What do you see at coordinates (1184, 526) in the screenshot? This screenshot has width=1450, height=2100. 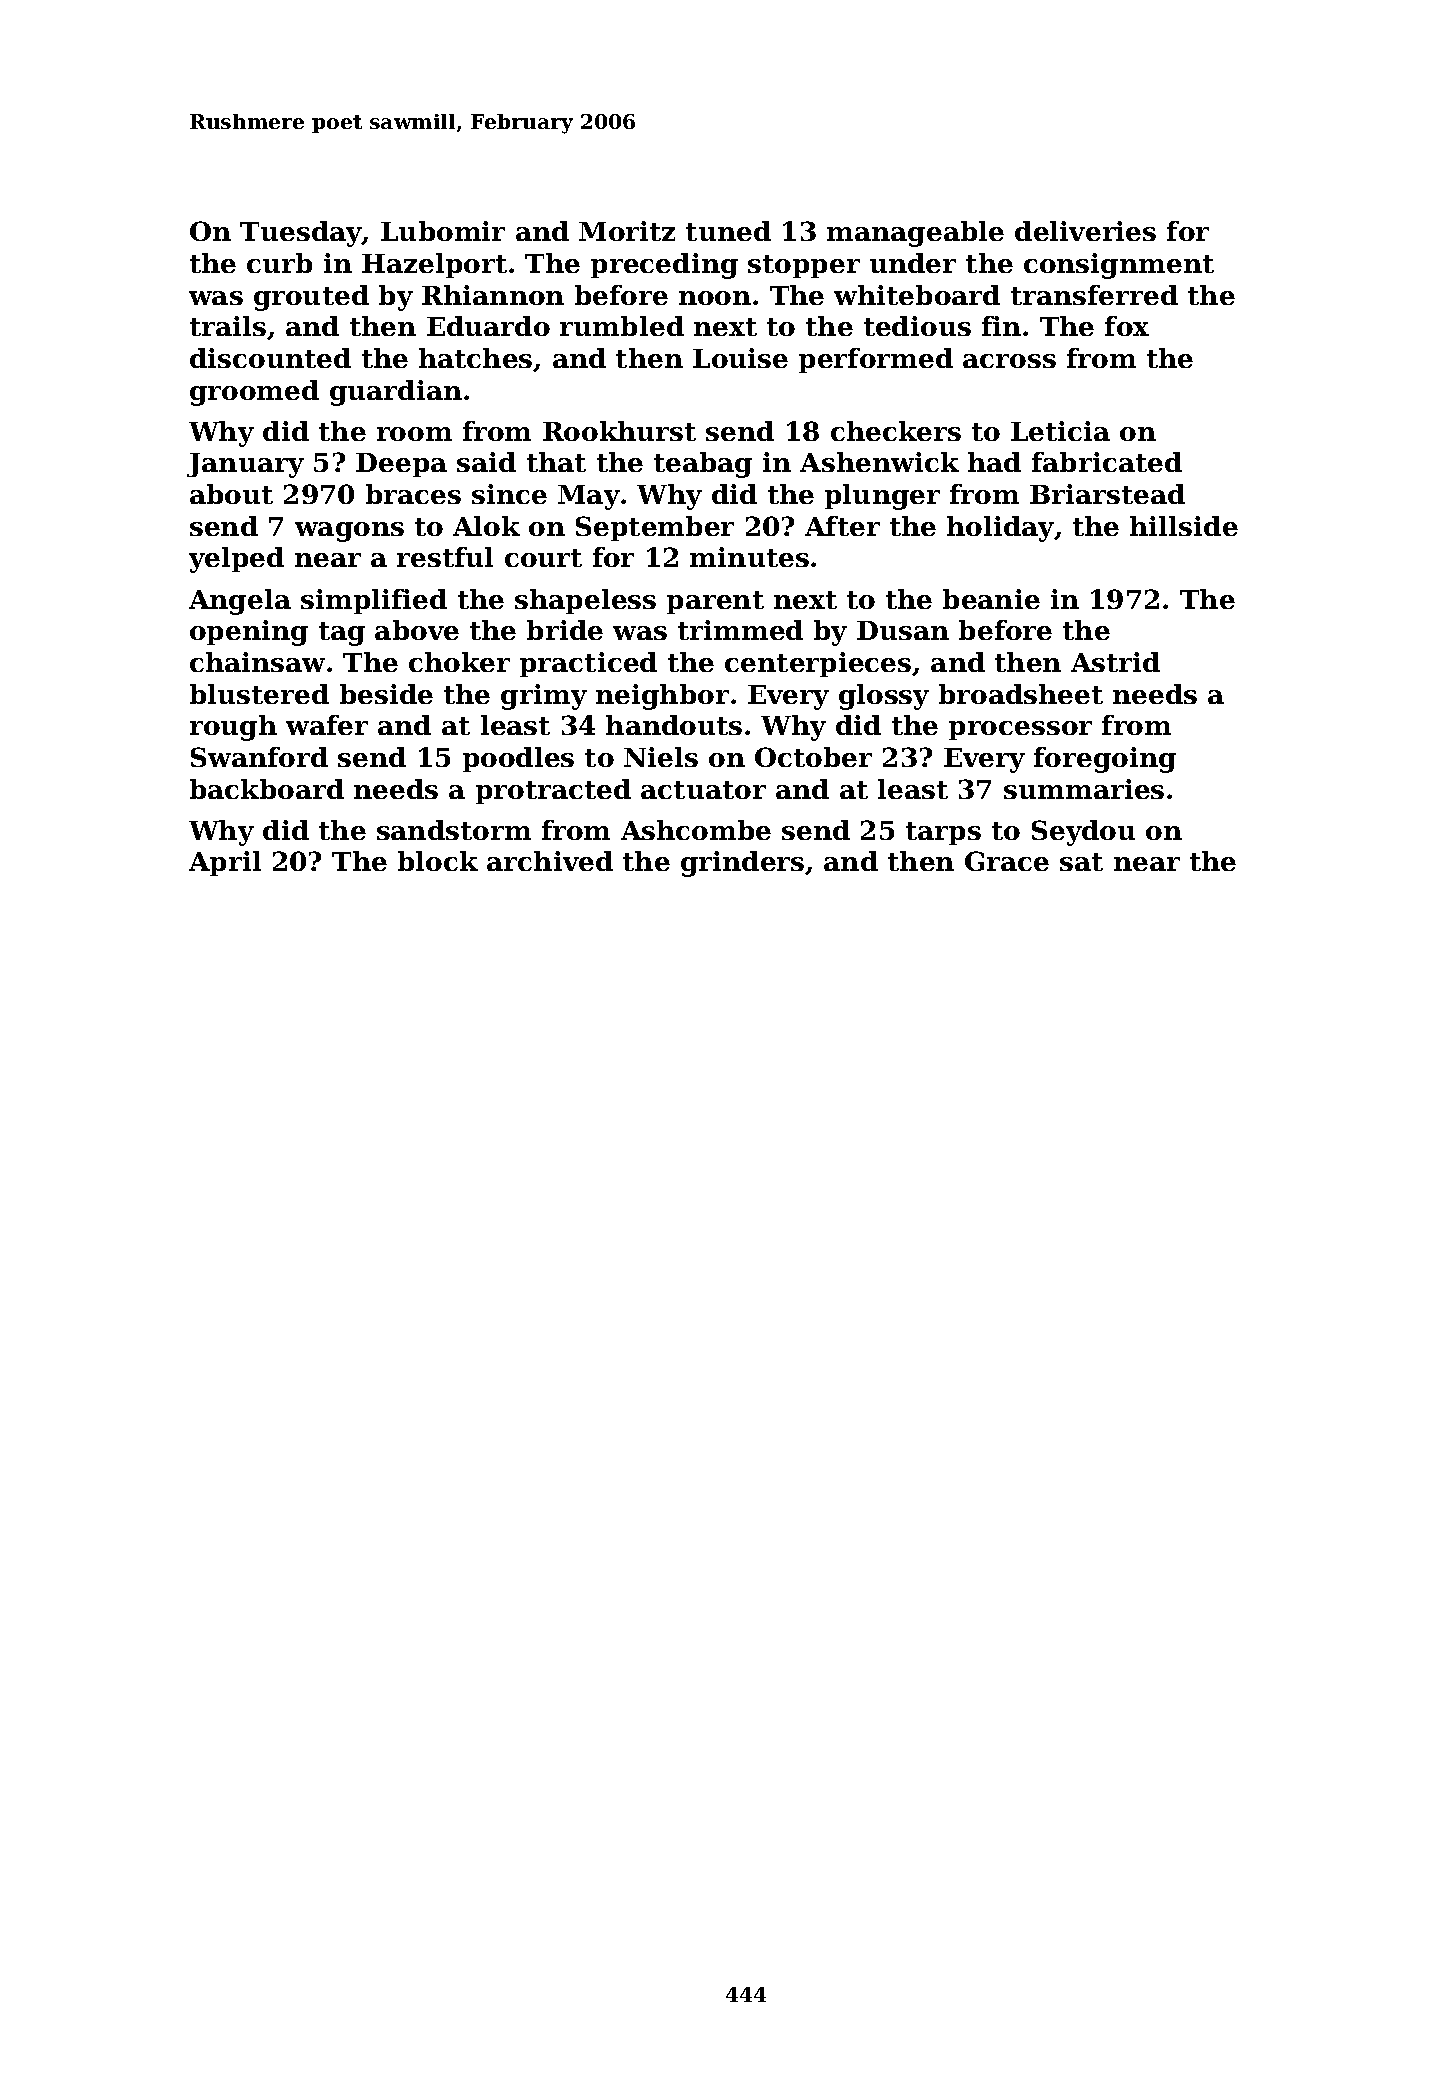 I see `hillside` at bounding box center [1184, 526].
